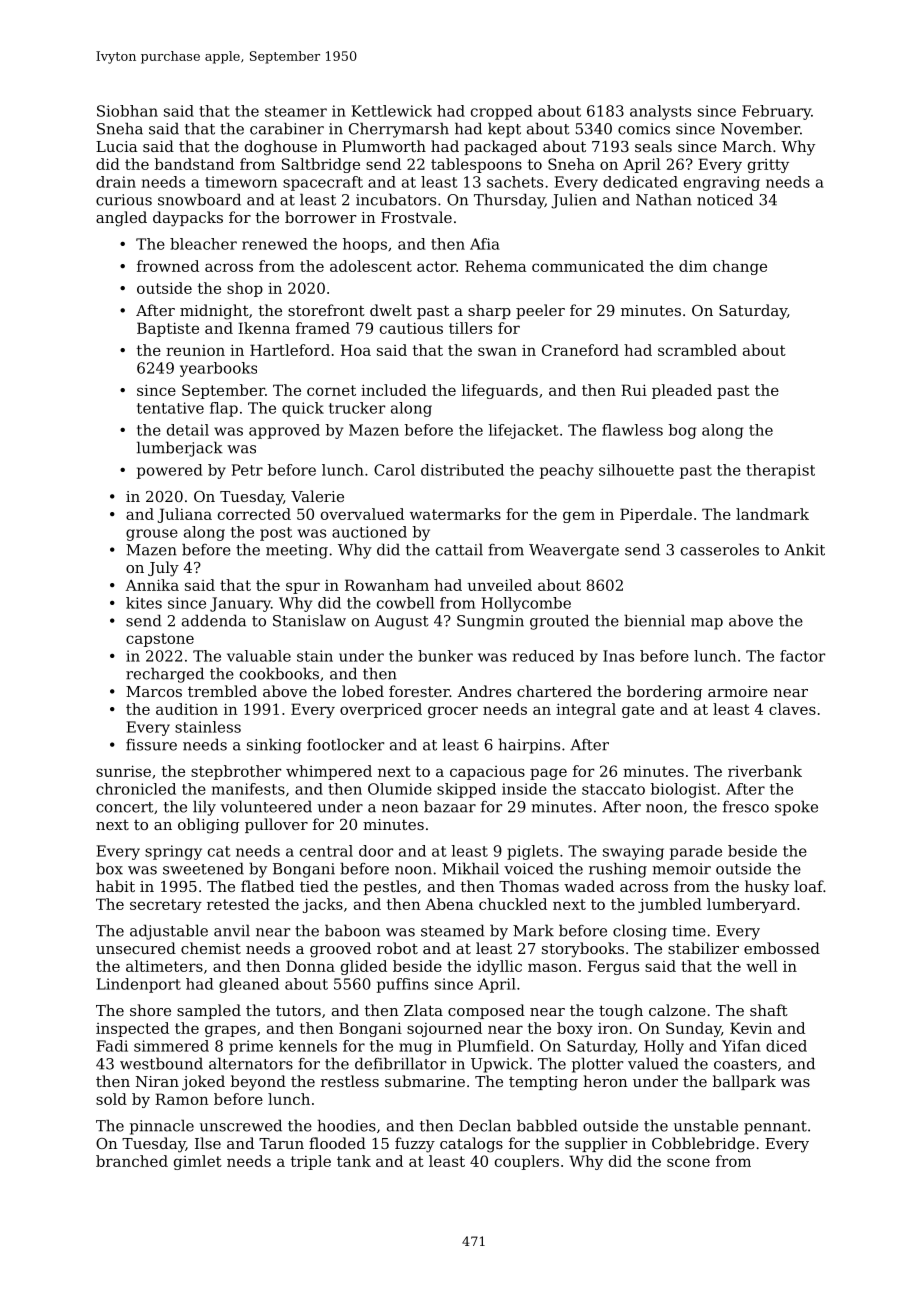 This document has width=924, height=1308. What do you see at coordinates (392, 111) in the document?
I see `Kettlewick` at bounding box center [392, 111].
